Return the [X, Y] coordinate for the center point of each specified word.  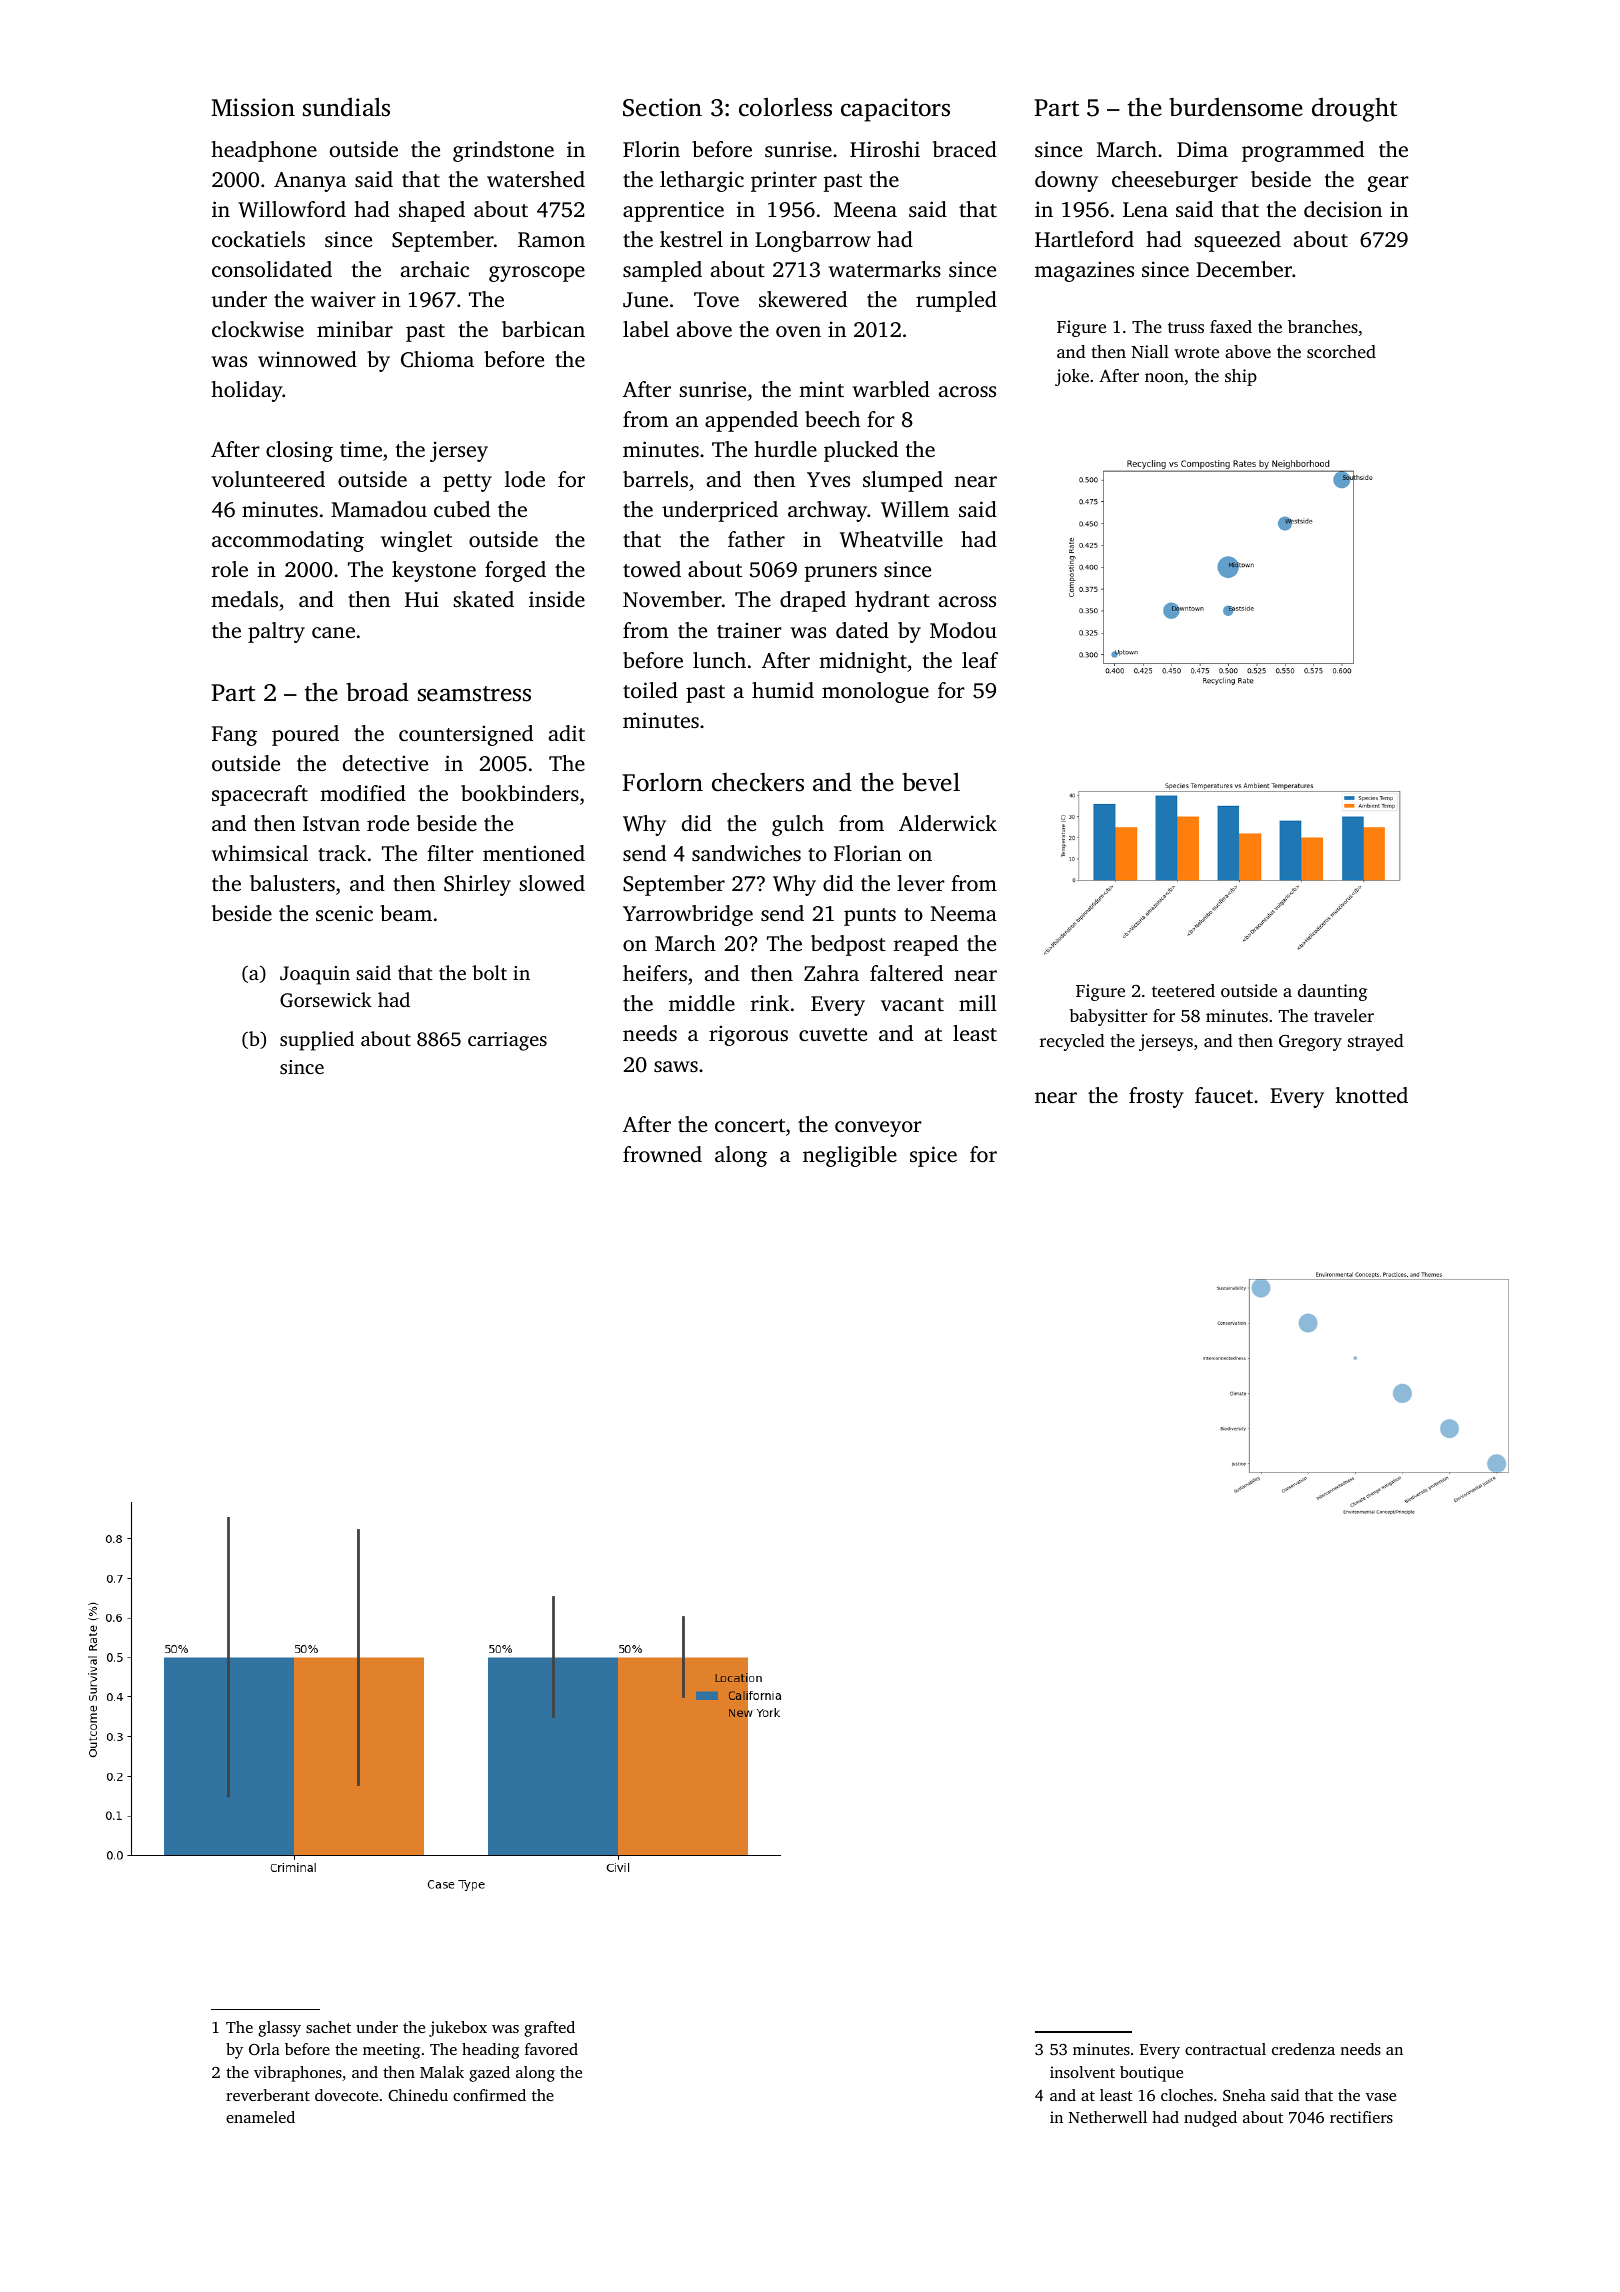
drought [1354, 109]
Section [662, 107]
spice [933, 1156]
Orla [264, 2049]
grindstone [503, 151]
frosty [1156, 1097]
